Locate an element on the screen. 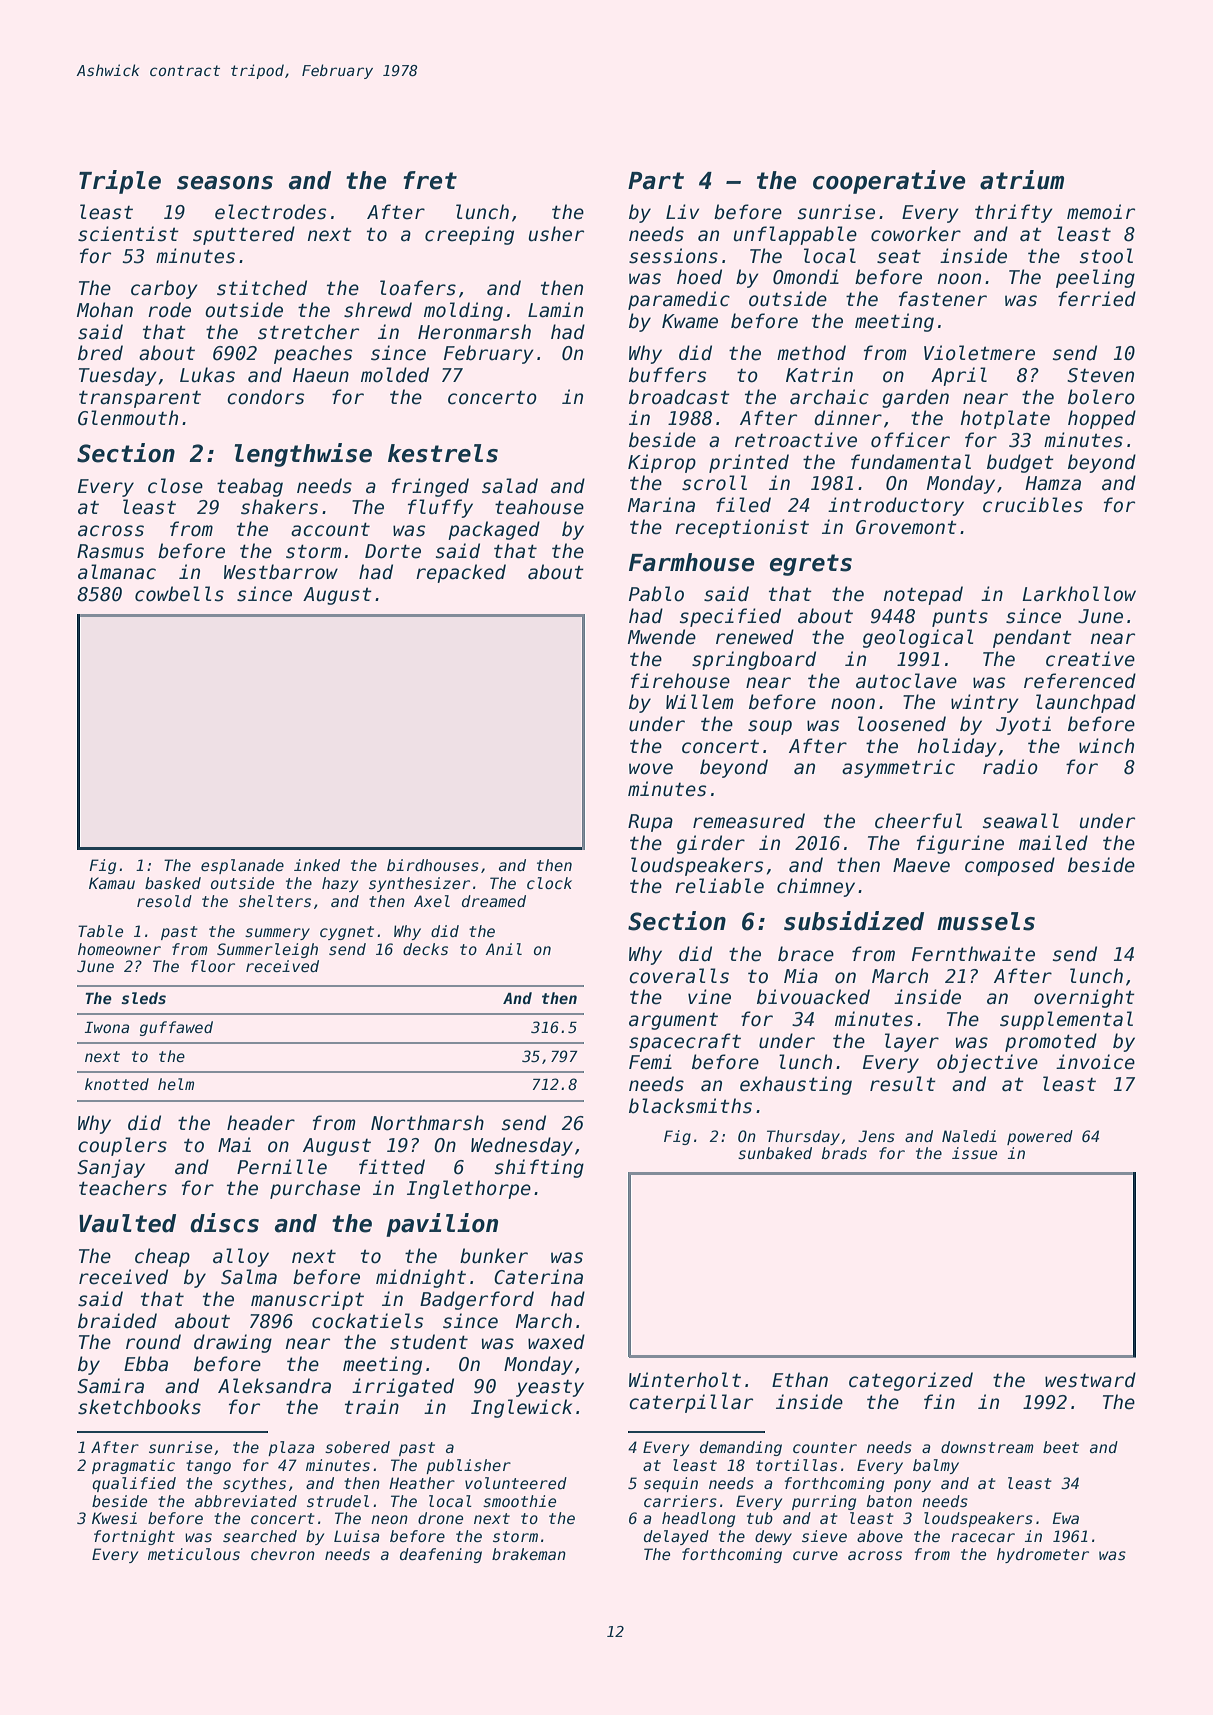 This screenshot has width=1213, height=1715. Vaulted is located at coordinates (127, 1223).
